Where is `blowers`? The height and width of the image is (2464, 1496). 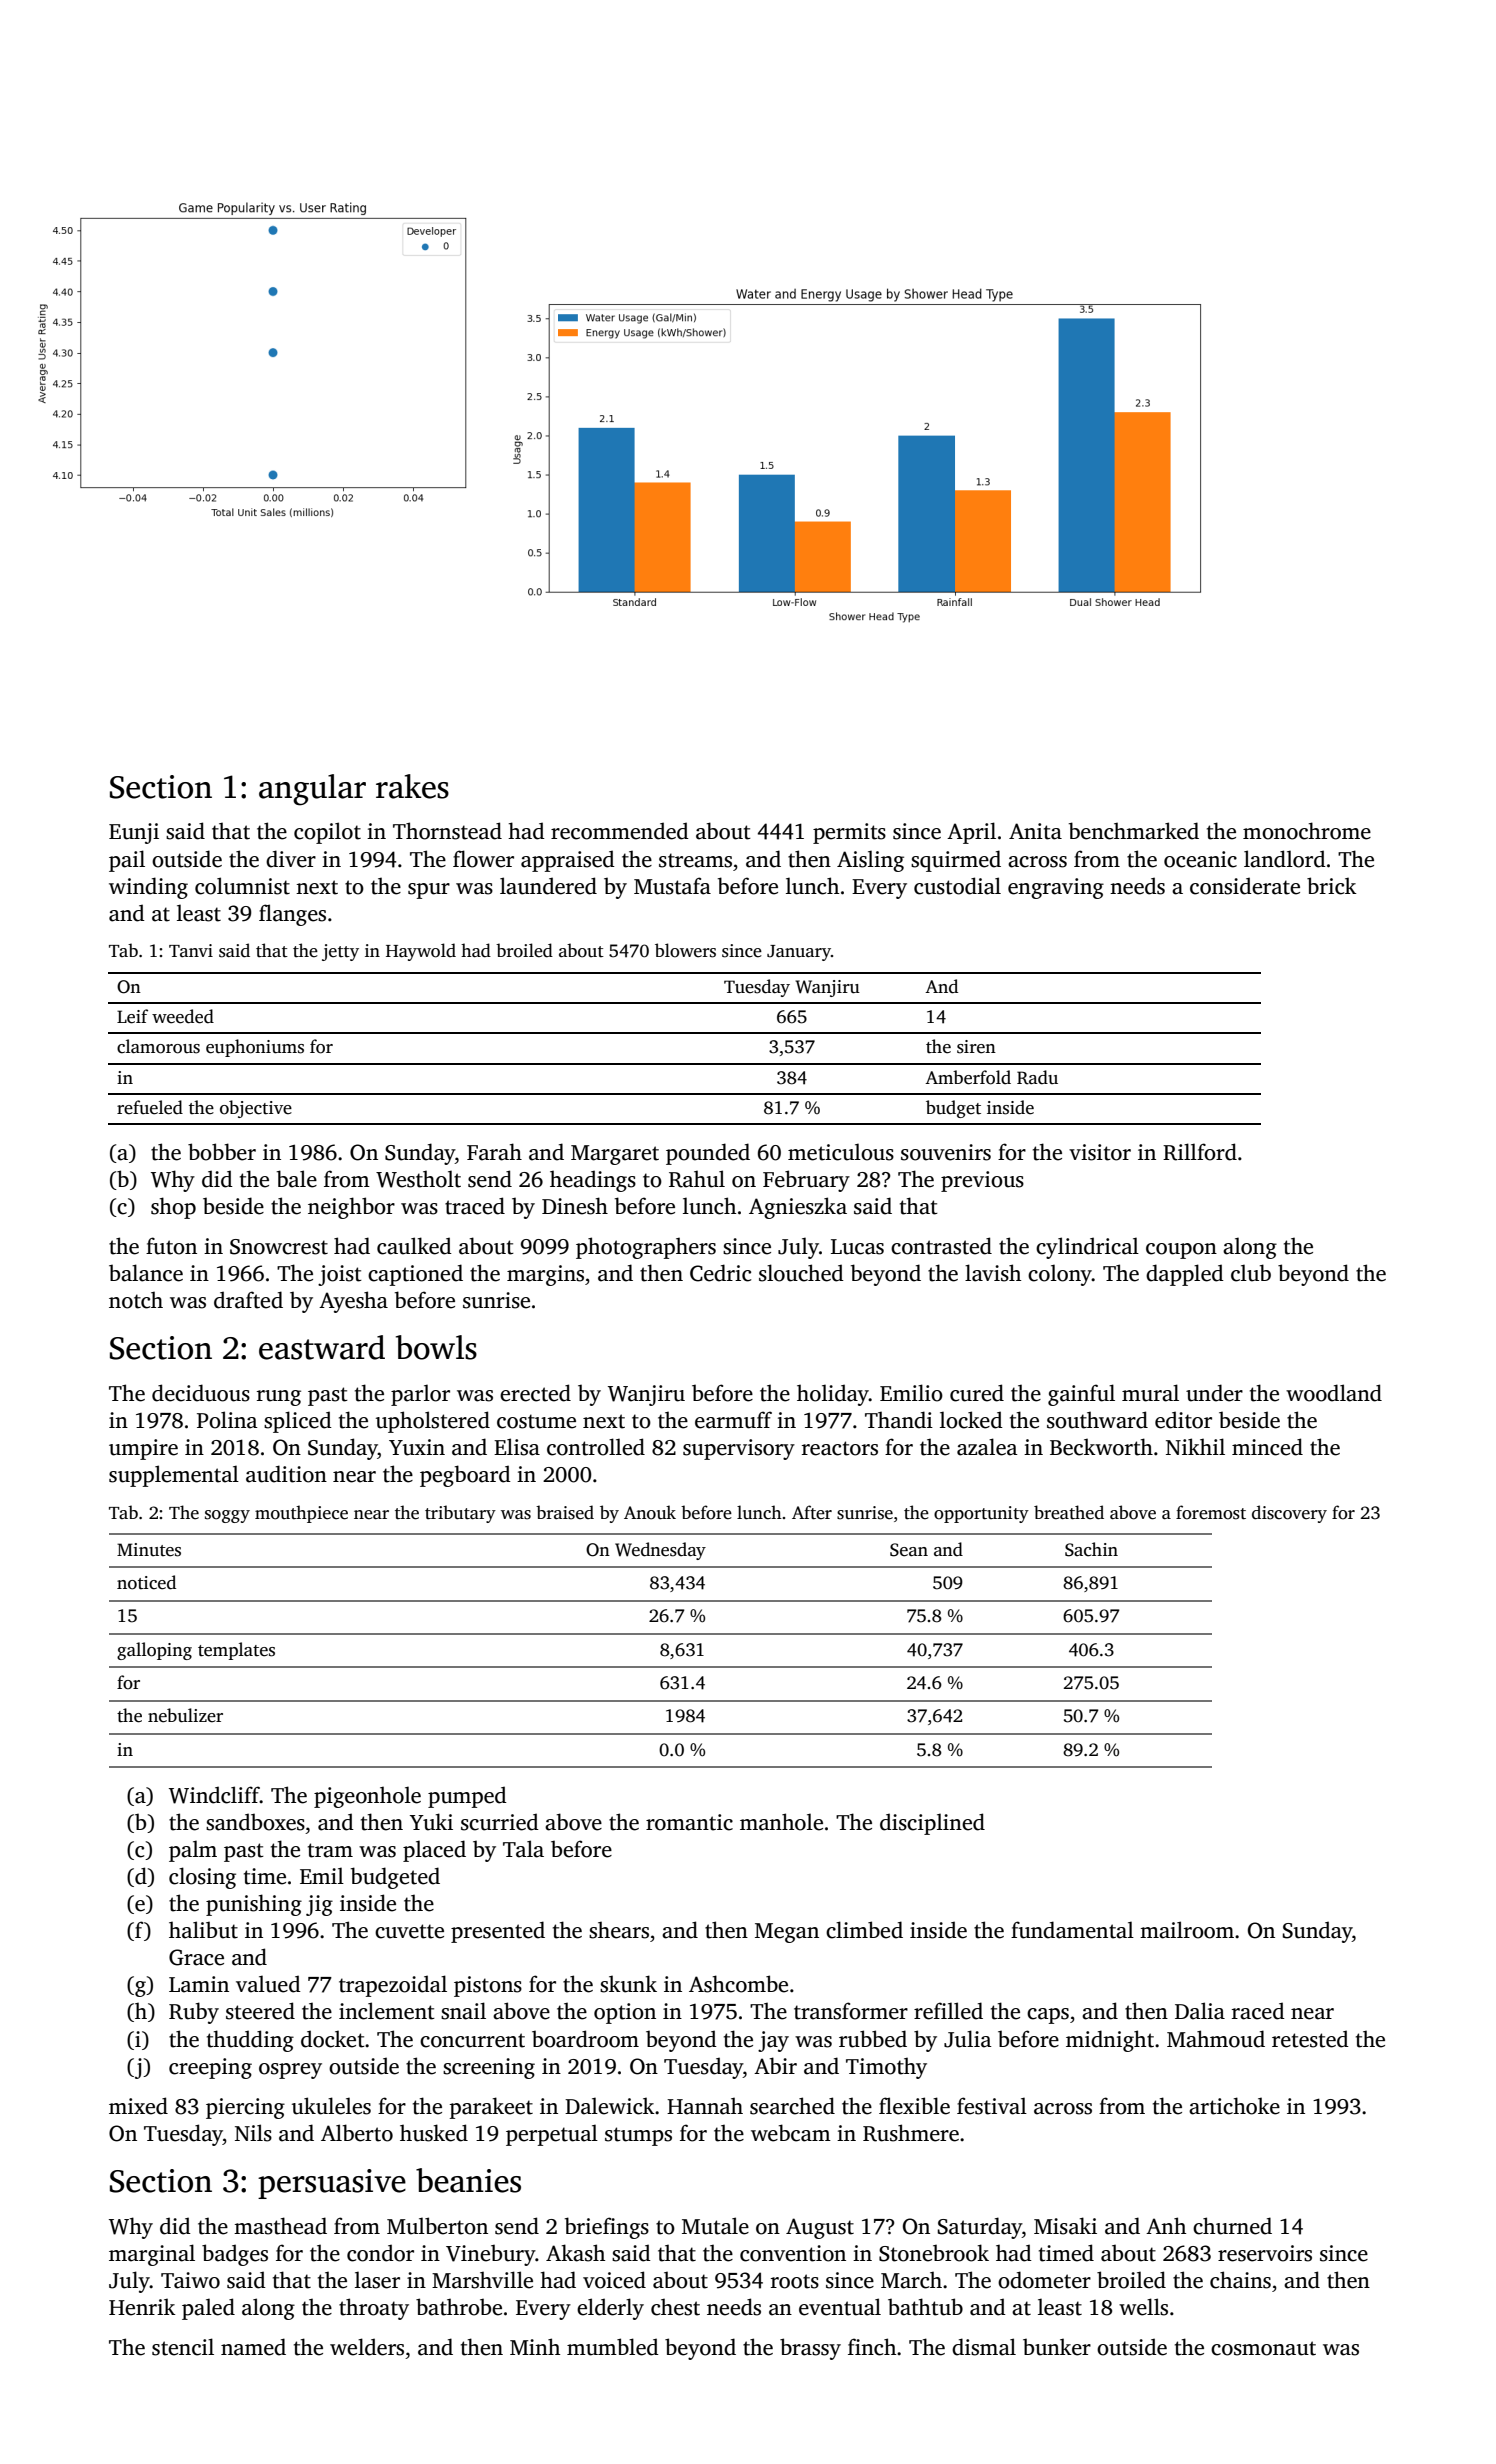
blowers is located at coordinates (685, 950).
